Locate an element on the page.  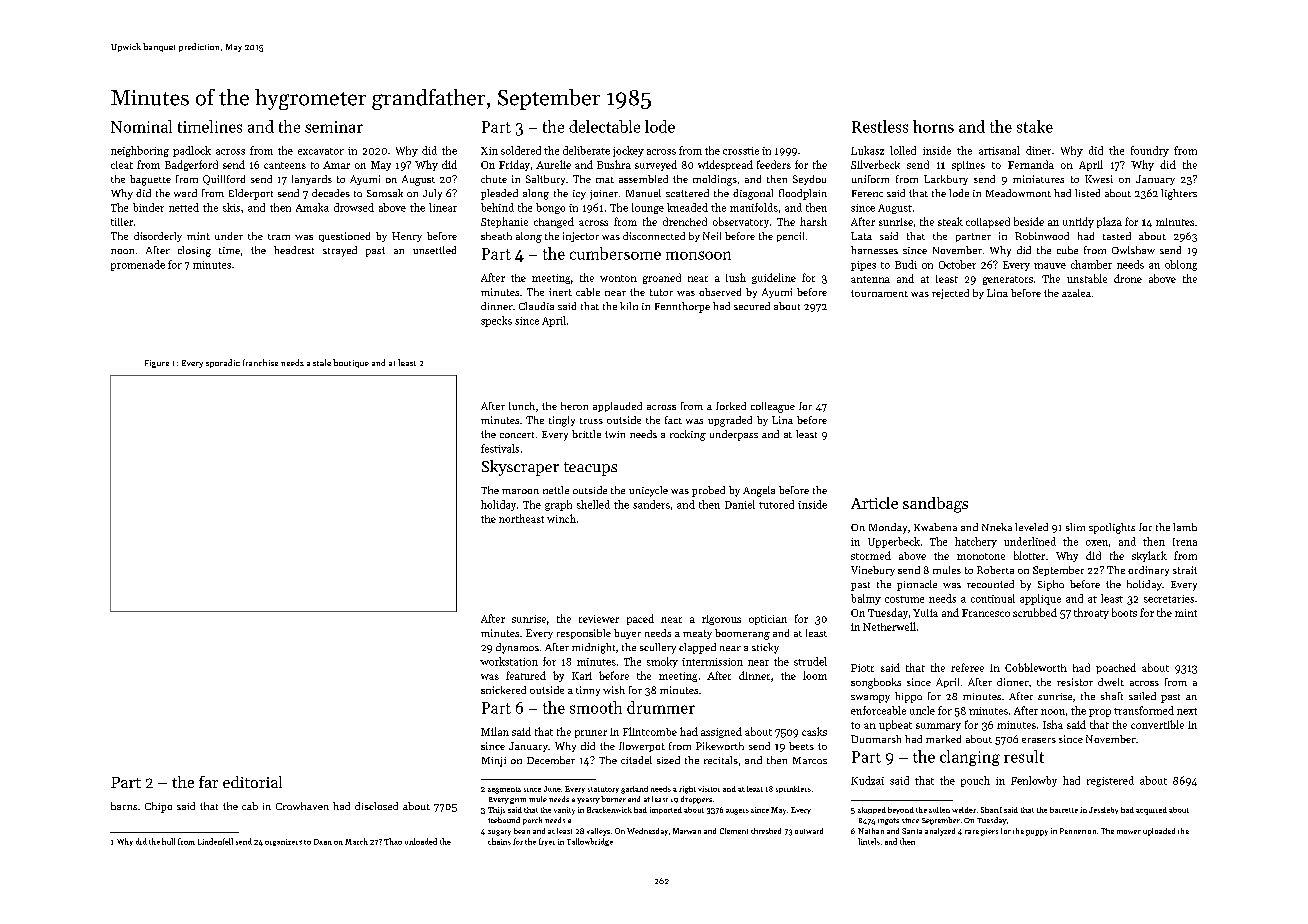
organizers is located at coordinates (283, 842).
